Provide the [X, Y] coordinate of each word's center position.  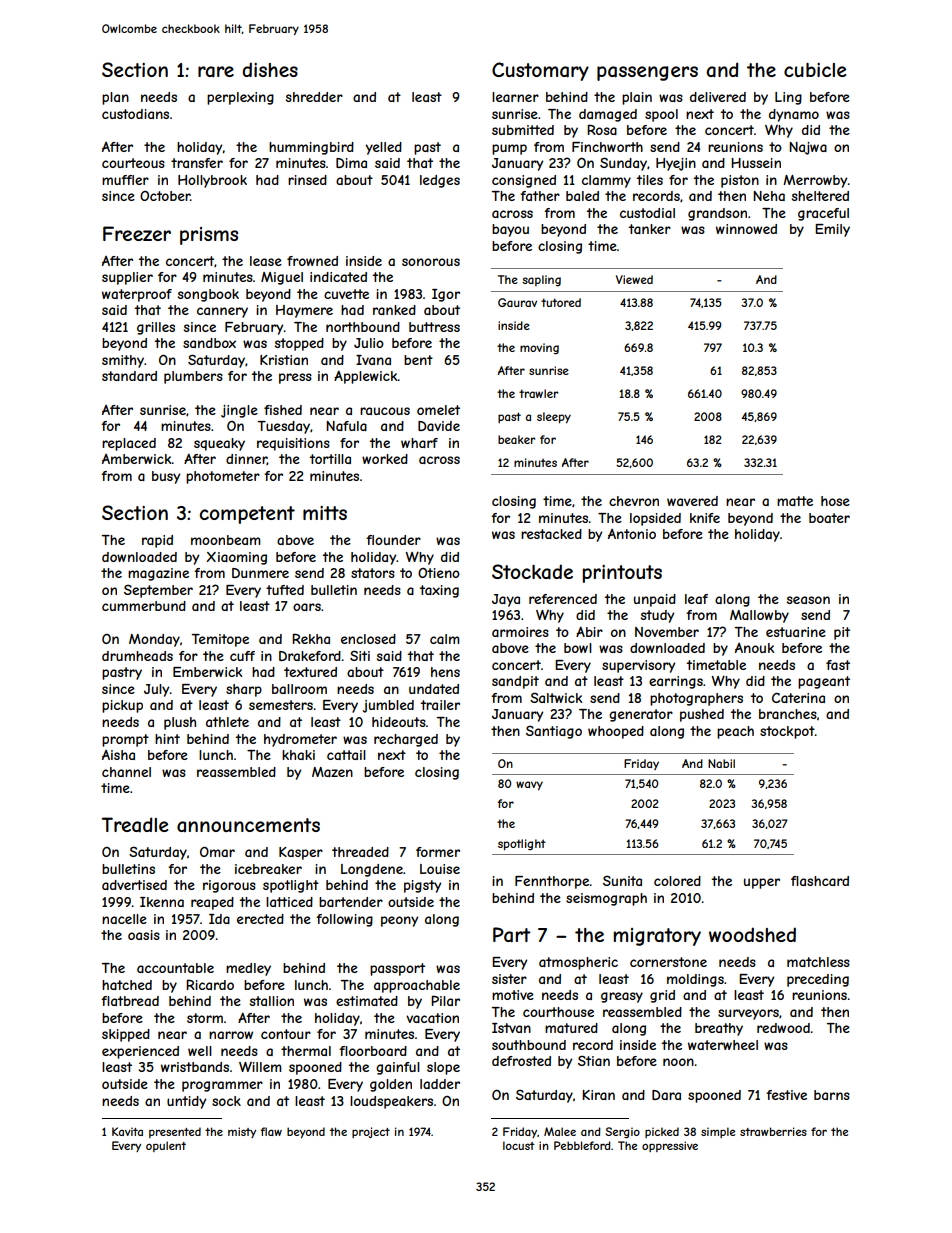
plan [115, 98]
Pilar [445, 1000]
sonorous [431, 262]
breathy [719, 1029]
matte [795, 501]
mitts [325, 513]
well [200, 1051]
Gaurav [517, 302]
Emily [832, 230]
